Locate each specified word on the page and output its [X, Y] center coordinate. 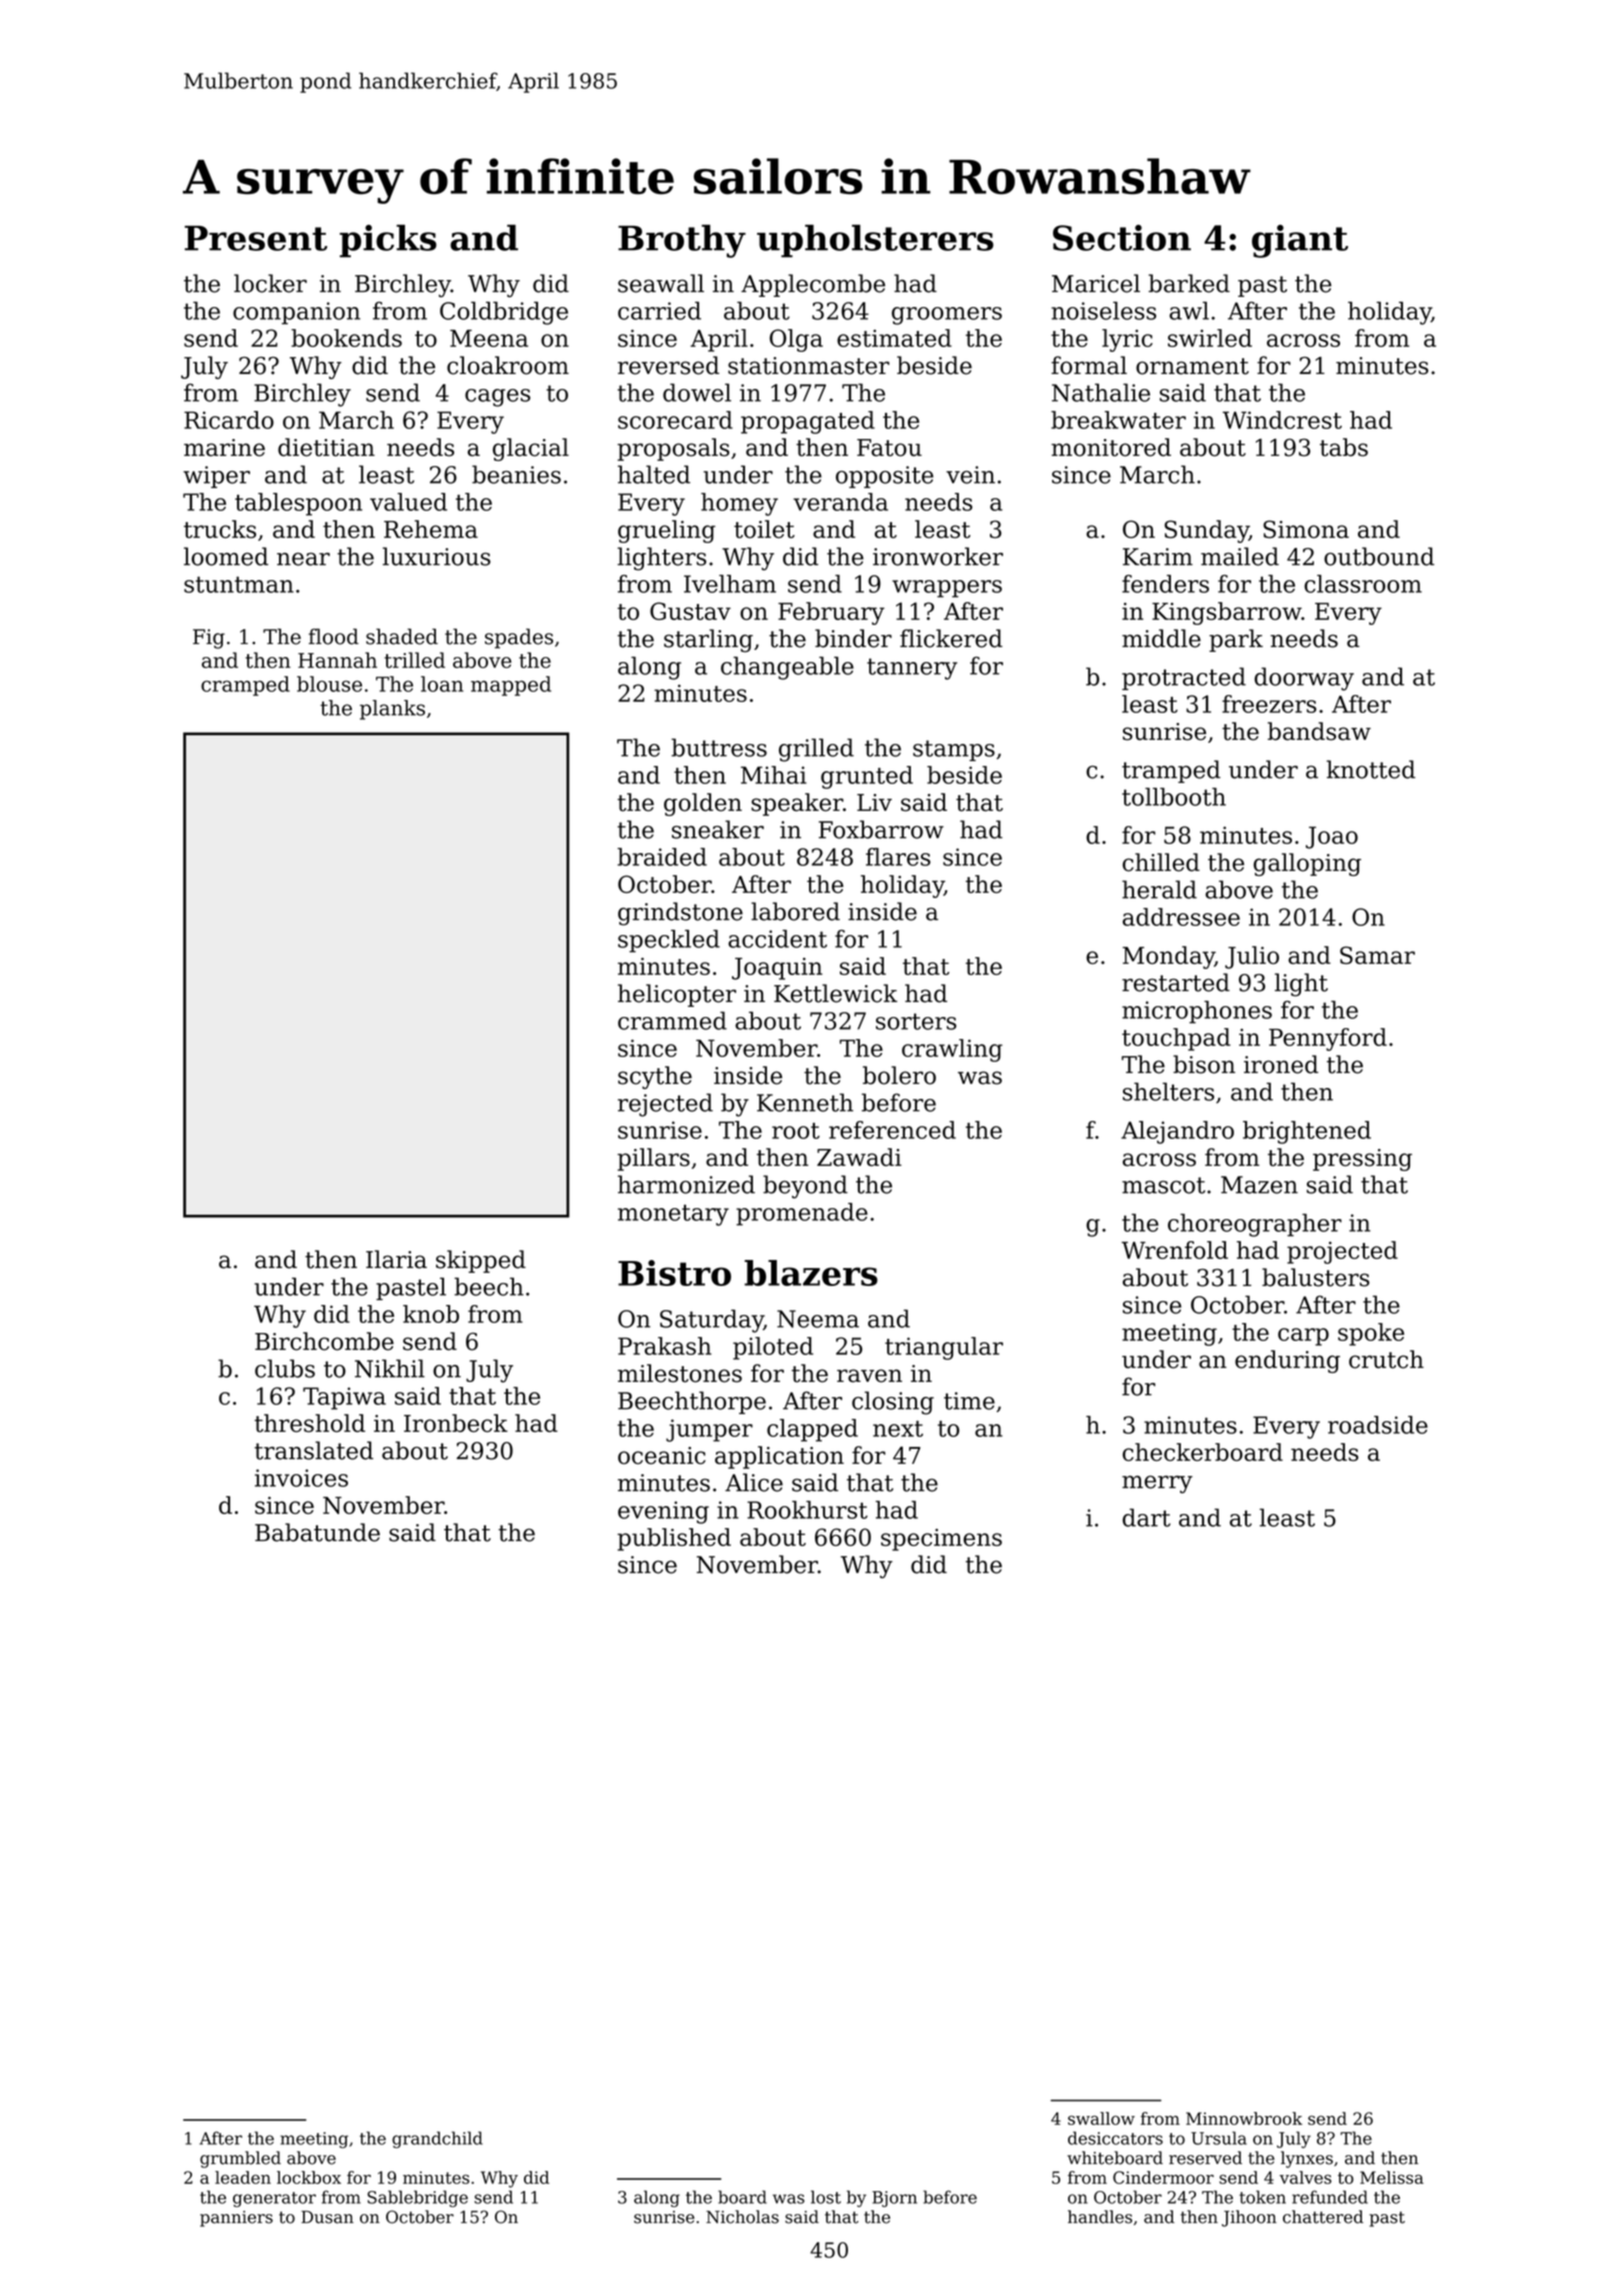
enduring [1287, 1361]
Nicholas [742, 2217]
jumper [709, 1430]
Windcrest [1282, 420]
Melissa [1392, 2177]
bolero [899, 1075]
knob [431, 1314]
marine [224, 448]
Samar [1377, 955]
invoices [301, 1478]
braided [662, 857]
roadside [1378, 1425]
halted [654, 474]
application [779, 1457]
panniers [236, 2219]
